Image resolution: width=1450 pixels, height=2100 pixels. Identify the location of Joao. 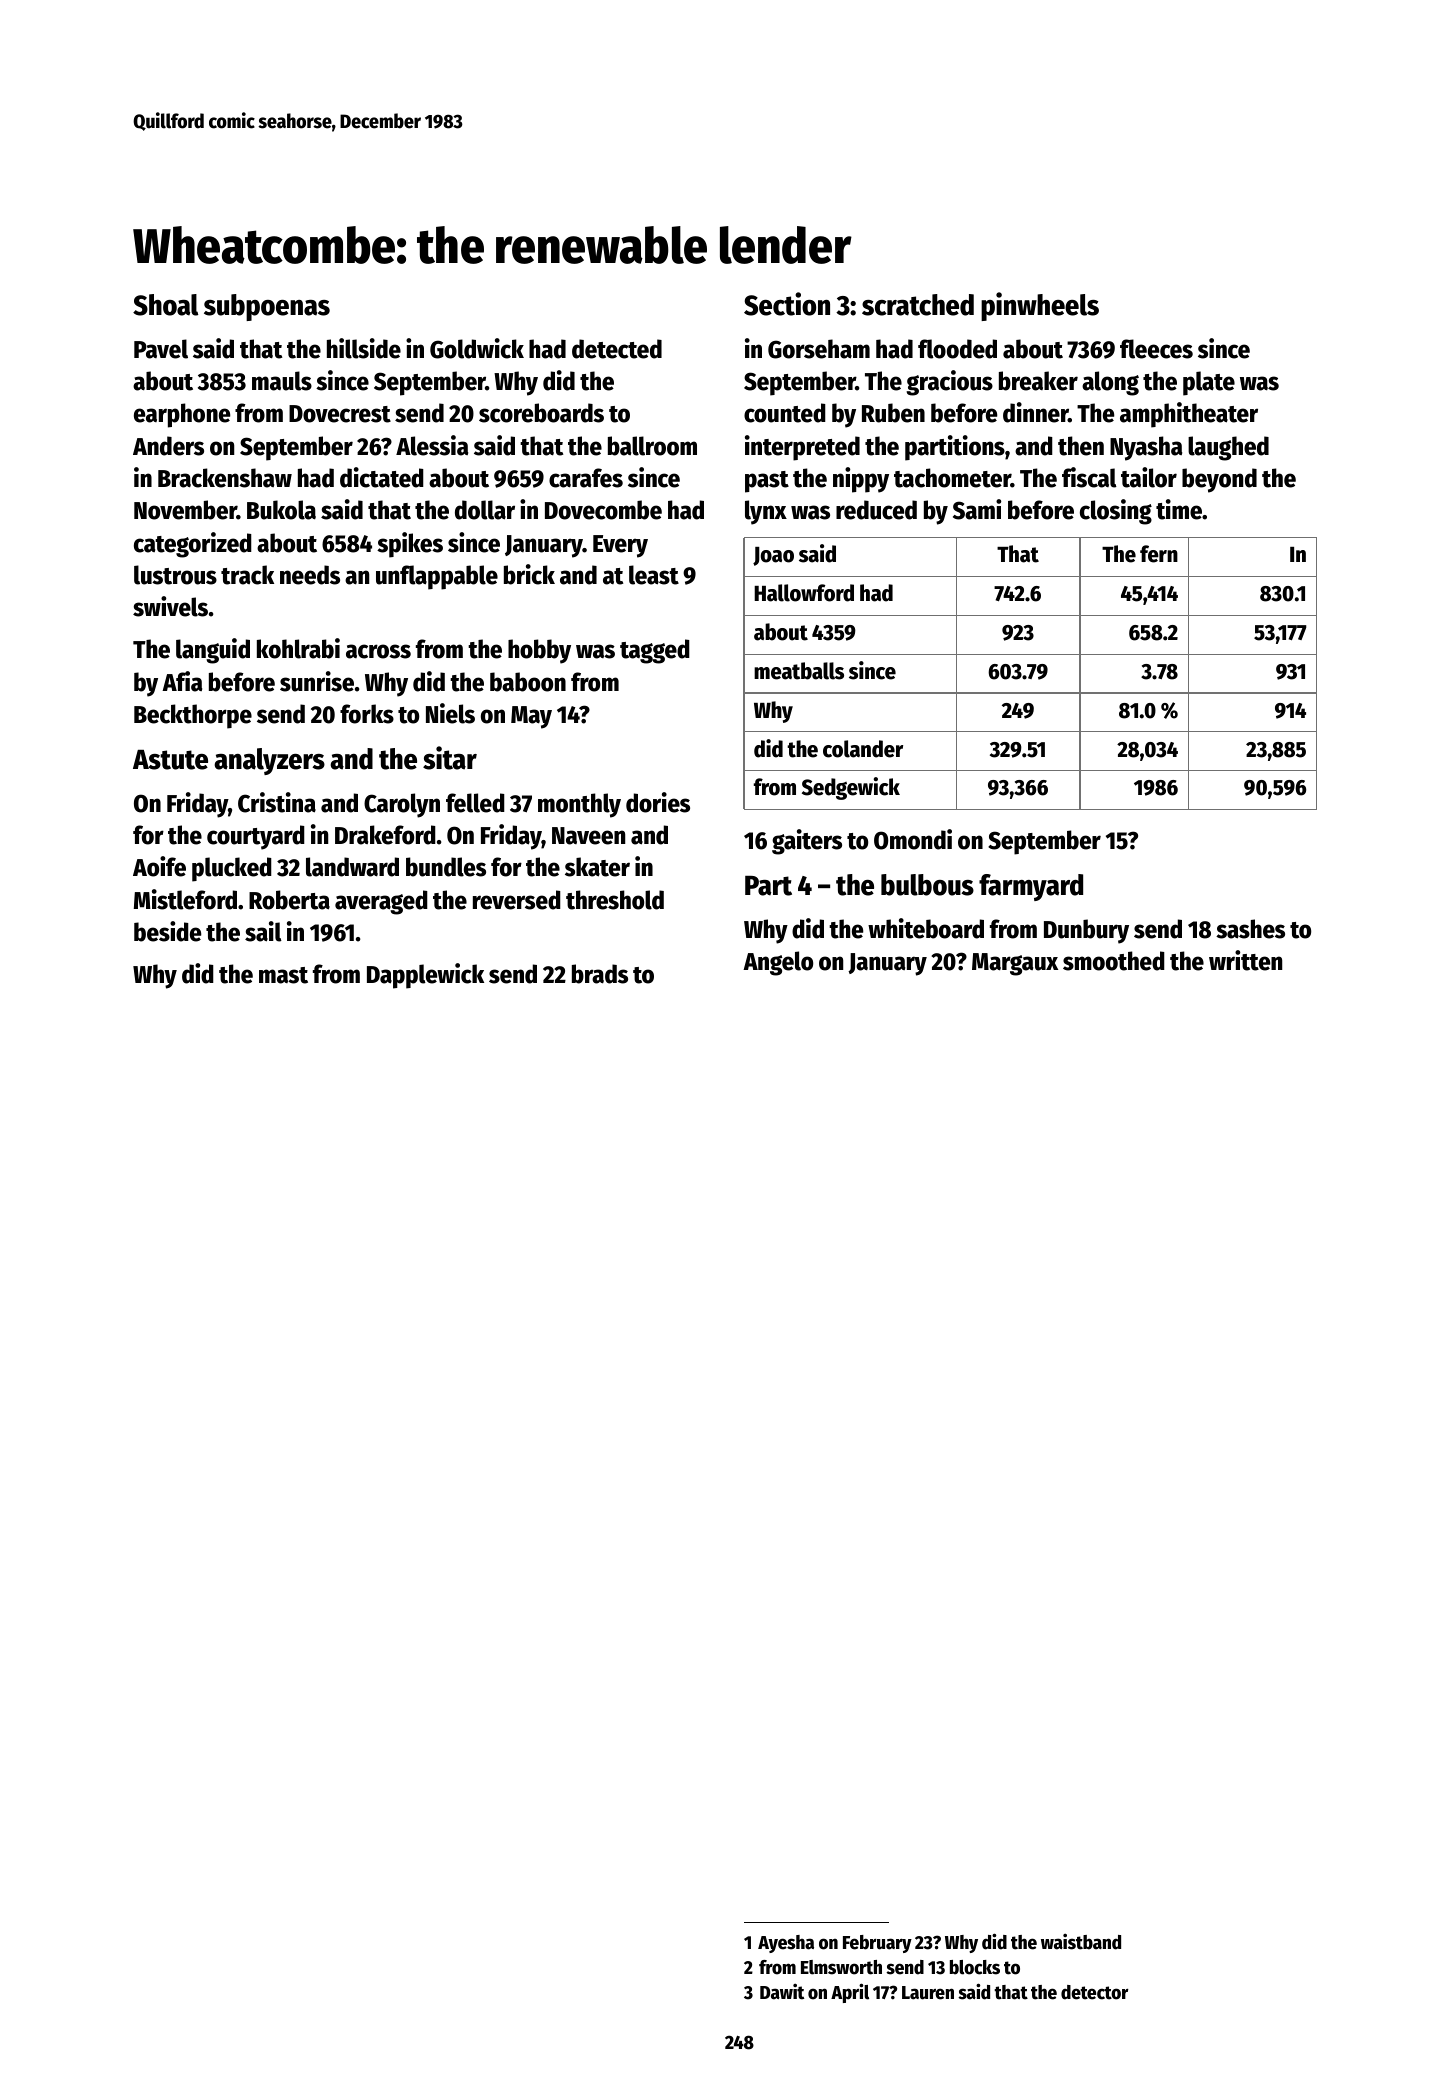
(773, 556).
